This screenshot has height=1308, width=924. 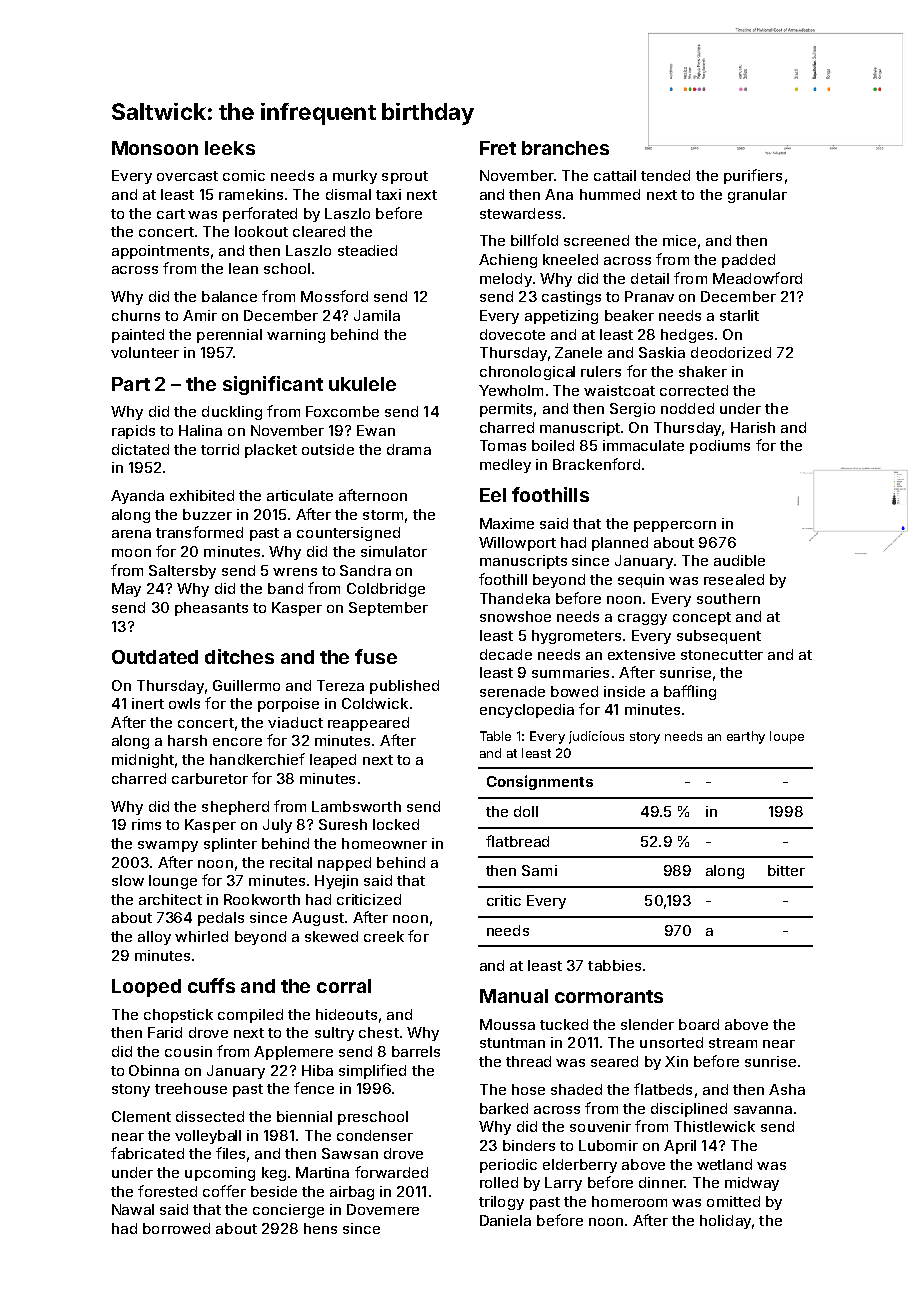 What do you see at coordinates (133, 1209) in the screenshot?
I see `Nawal` at bounding box center [133, 1209].
